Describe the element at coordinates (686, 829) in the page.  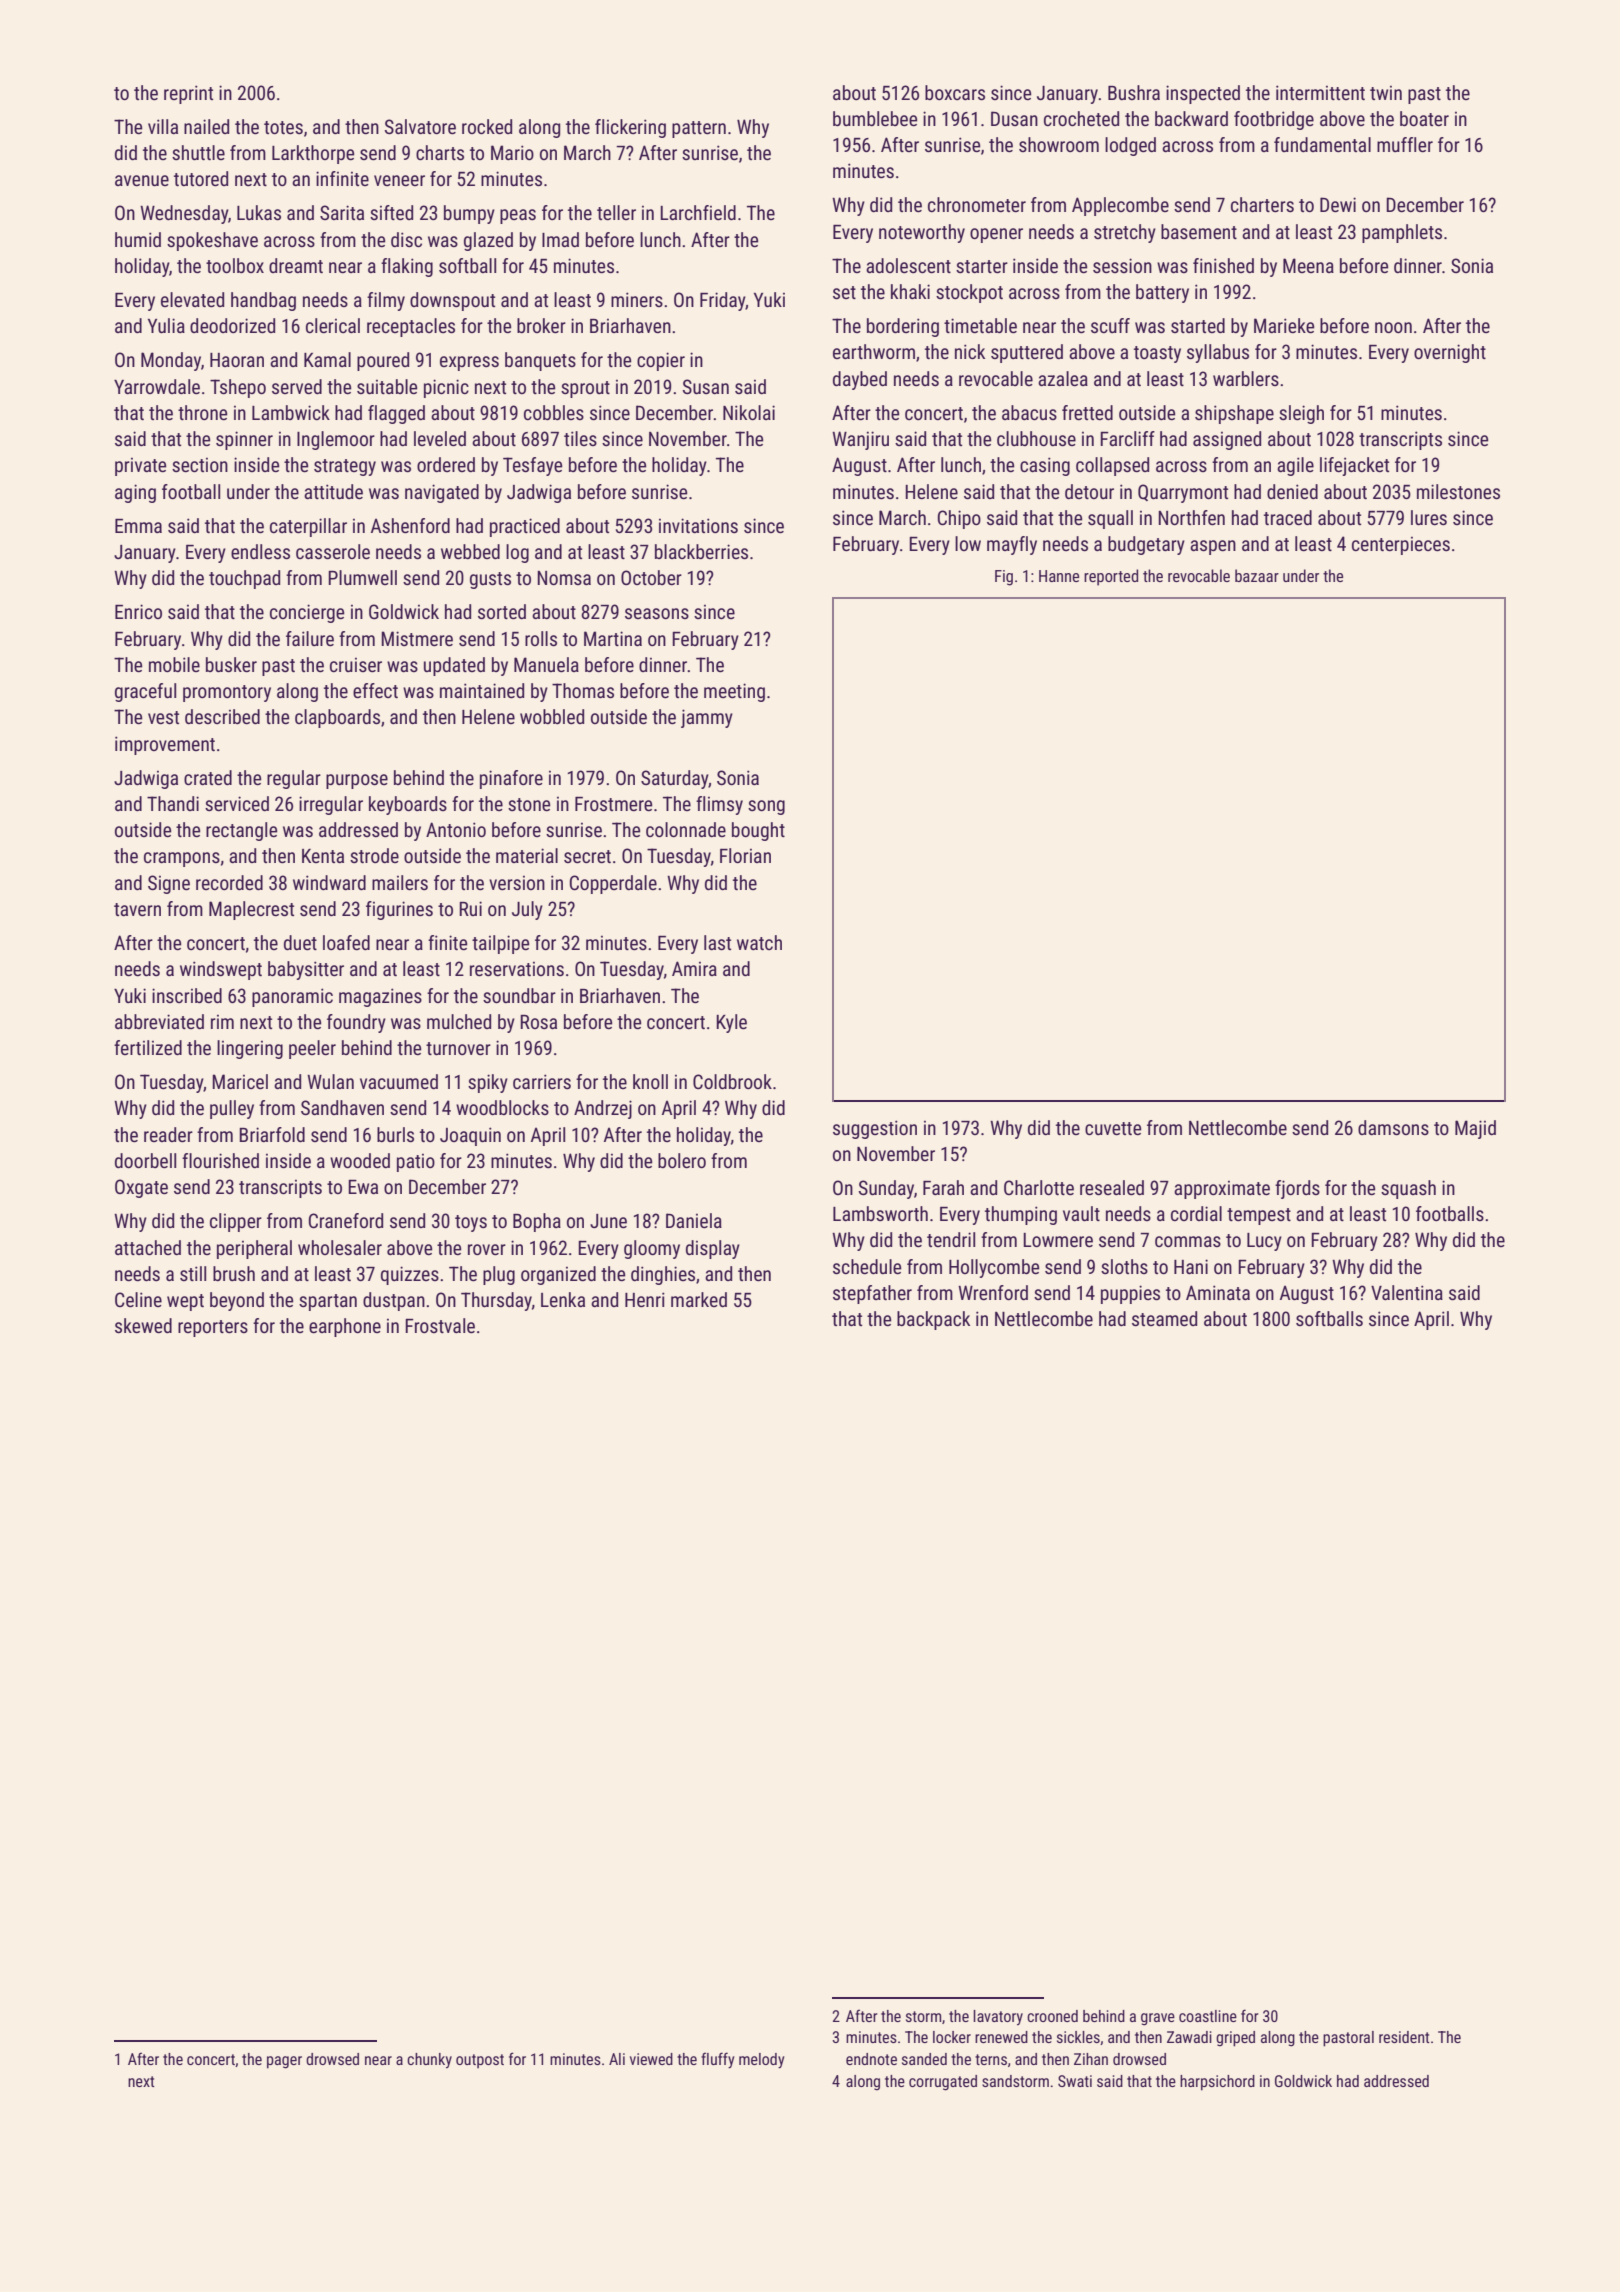
I see `colonnade` at that location.
